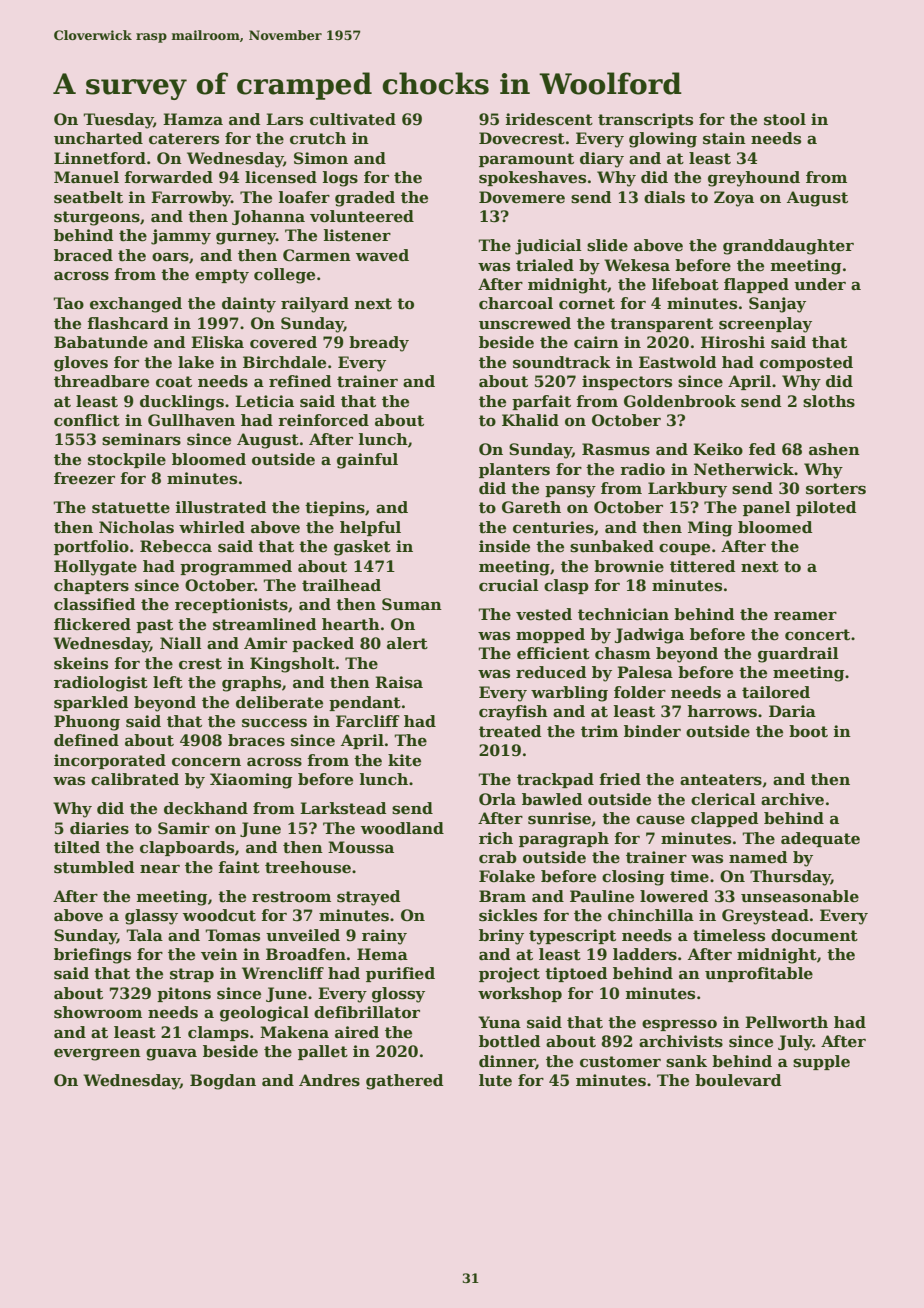 The height and width of the page is (1308, 924). What do you see at coordinates (718, 449) in the page?
I see `Keiko` at bounding box center [718, 449].
